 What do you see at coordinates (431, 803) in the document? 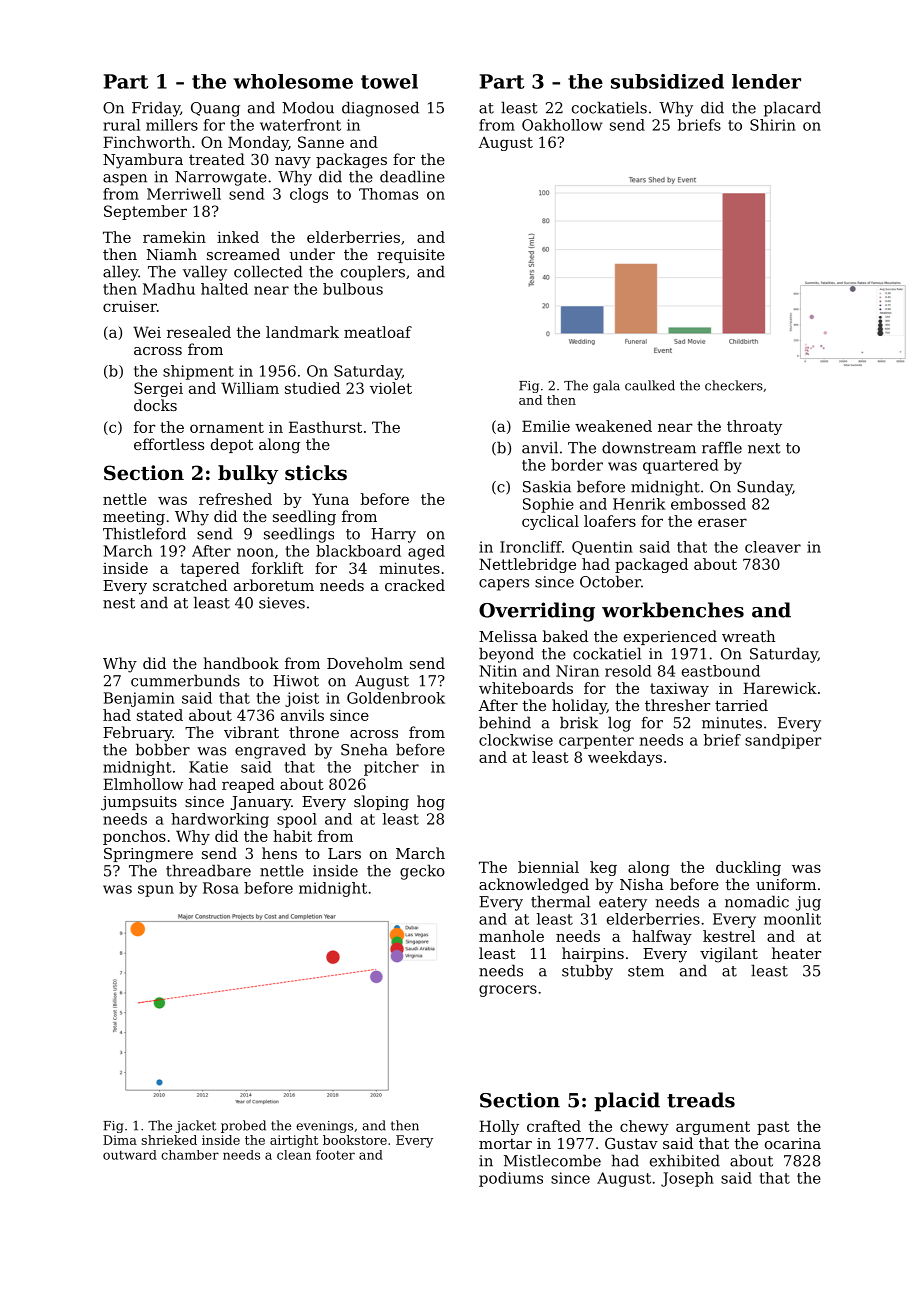
I see `hog` at bounding box center [431, 803].
